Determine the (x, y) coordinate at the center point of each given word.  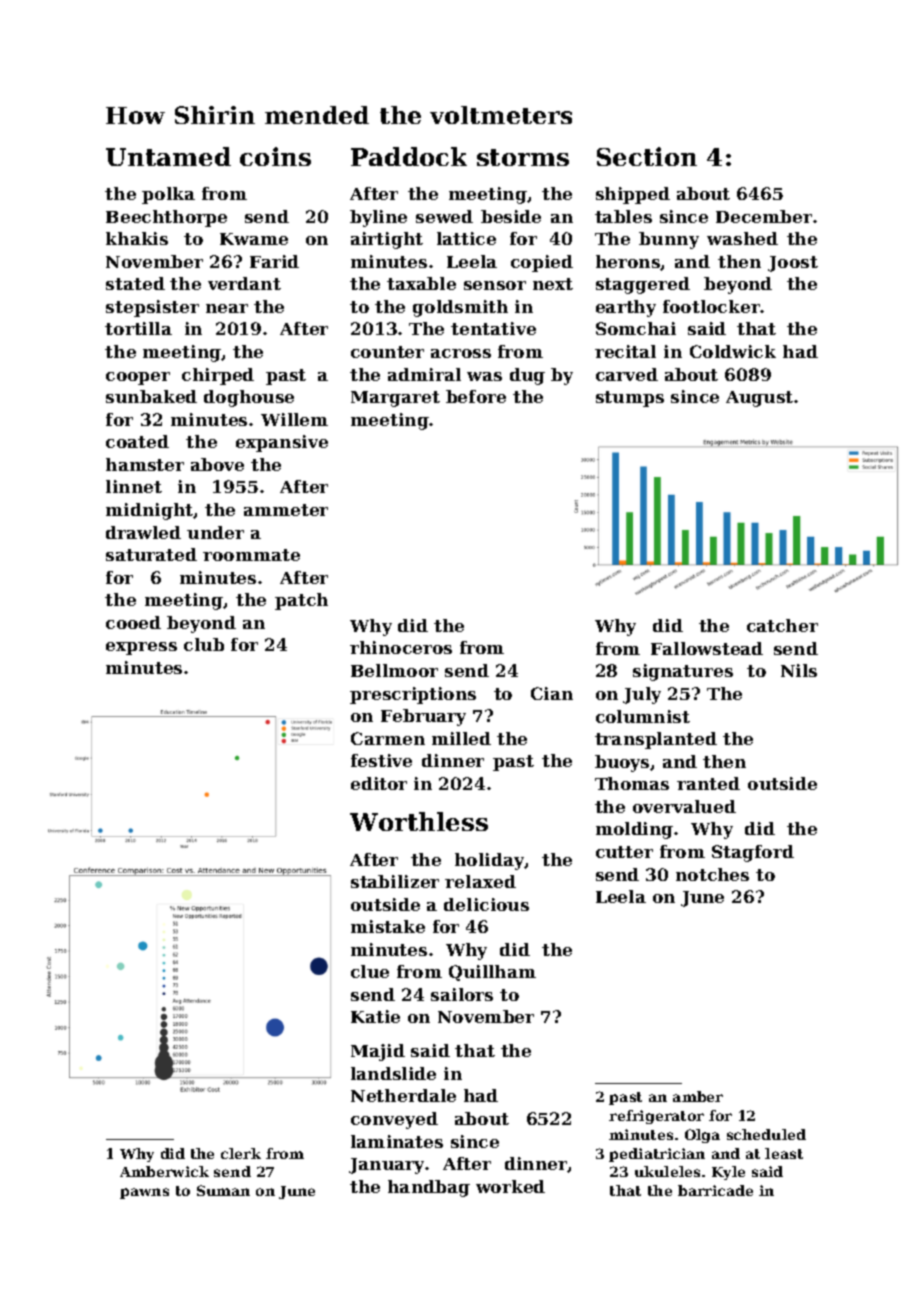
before (476, 396)
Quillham (492, 973)
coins (275, 156)
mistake (388, 926)
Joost (793, 264)
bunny (669, 240)
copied (542, 263)
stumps (630, 399)
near (227, 308)
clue (370, 971)
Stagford (753, 853)
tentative (493, 328)
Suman (223, 1190)
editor (379, 783)
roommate (251, 555)
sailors (462, 994)
